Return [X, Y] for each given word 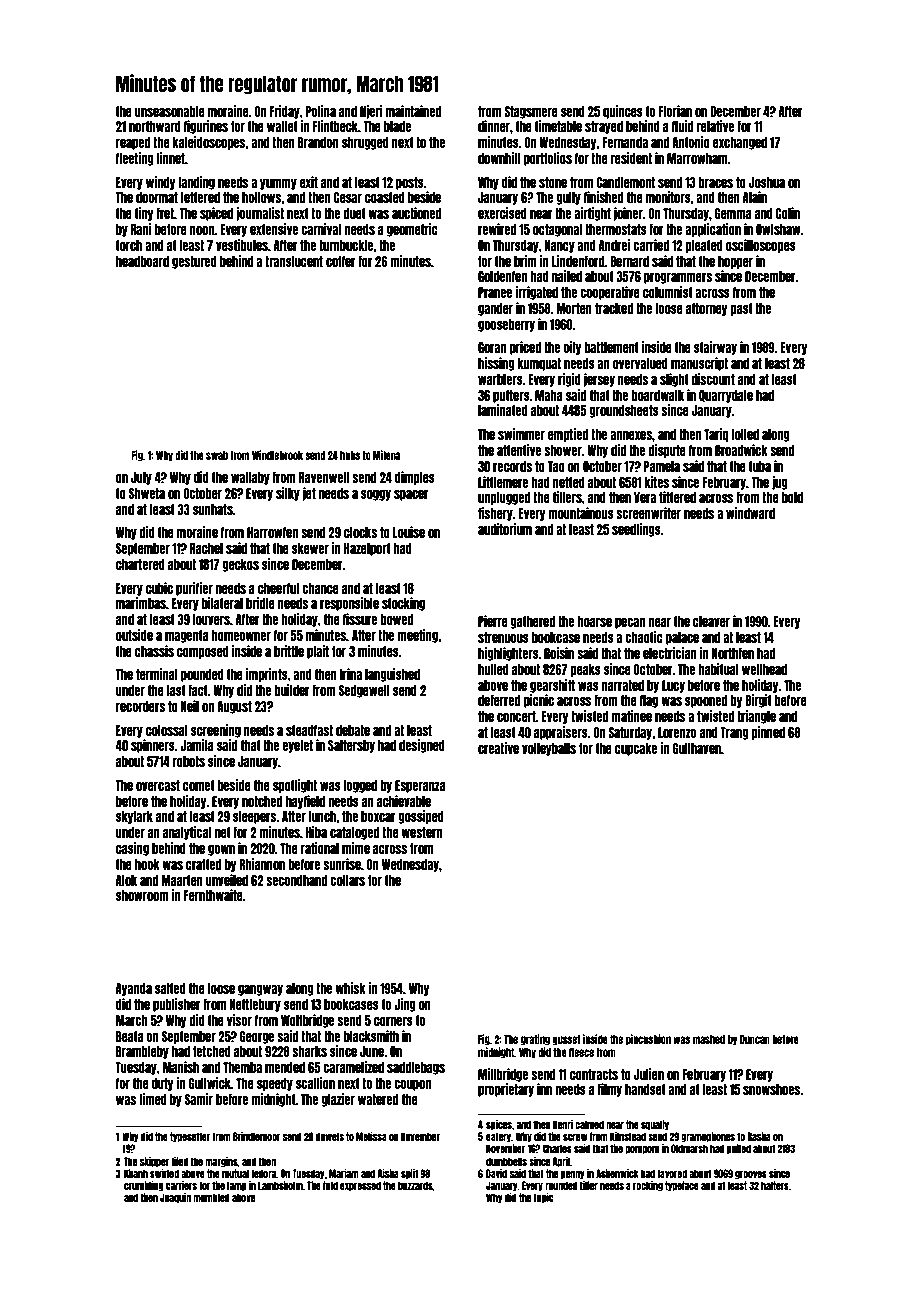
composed [203, 652]
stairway [715, 348]
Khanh [136, 1173]
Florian [675, 111]
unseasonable [170, 111]
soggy [376, 495]
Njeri [371, 112]
